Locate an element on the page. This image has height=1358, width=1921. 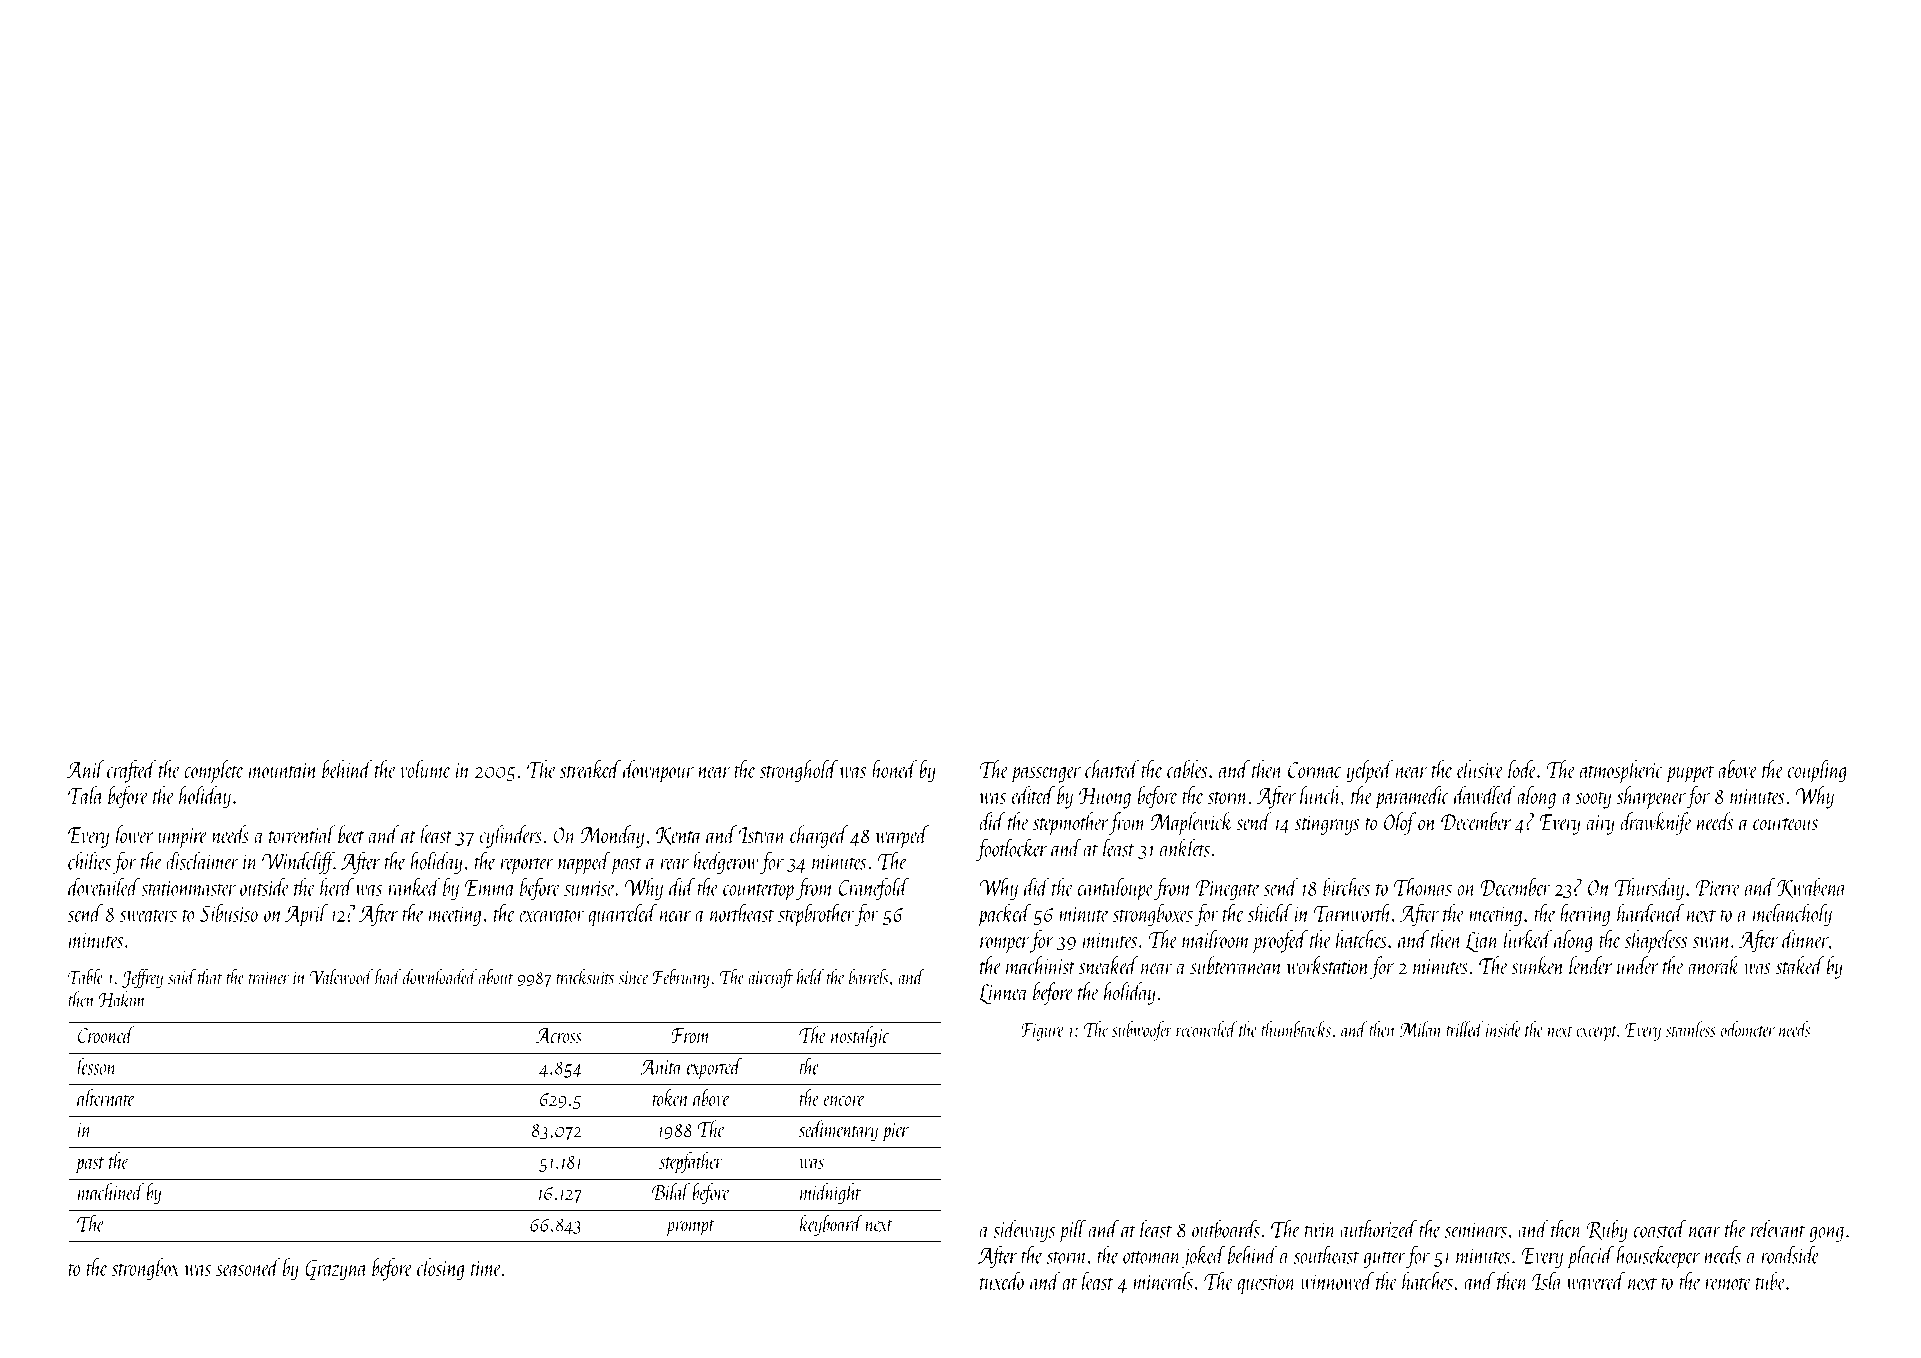
mountain is located at coordinates (283, 770).
